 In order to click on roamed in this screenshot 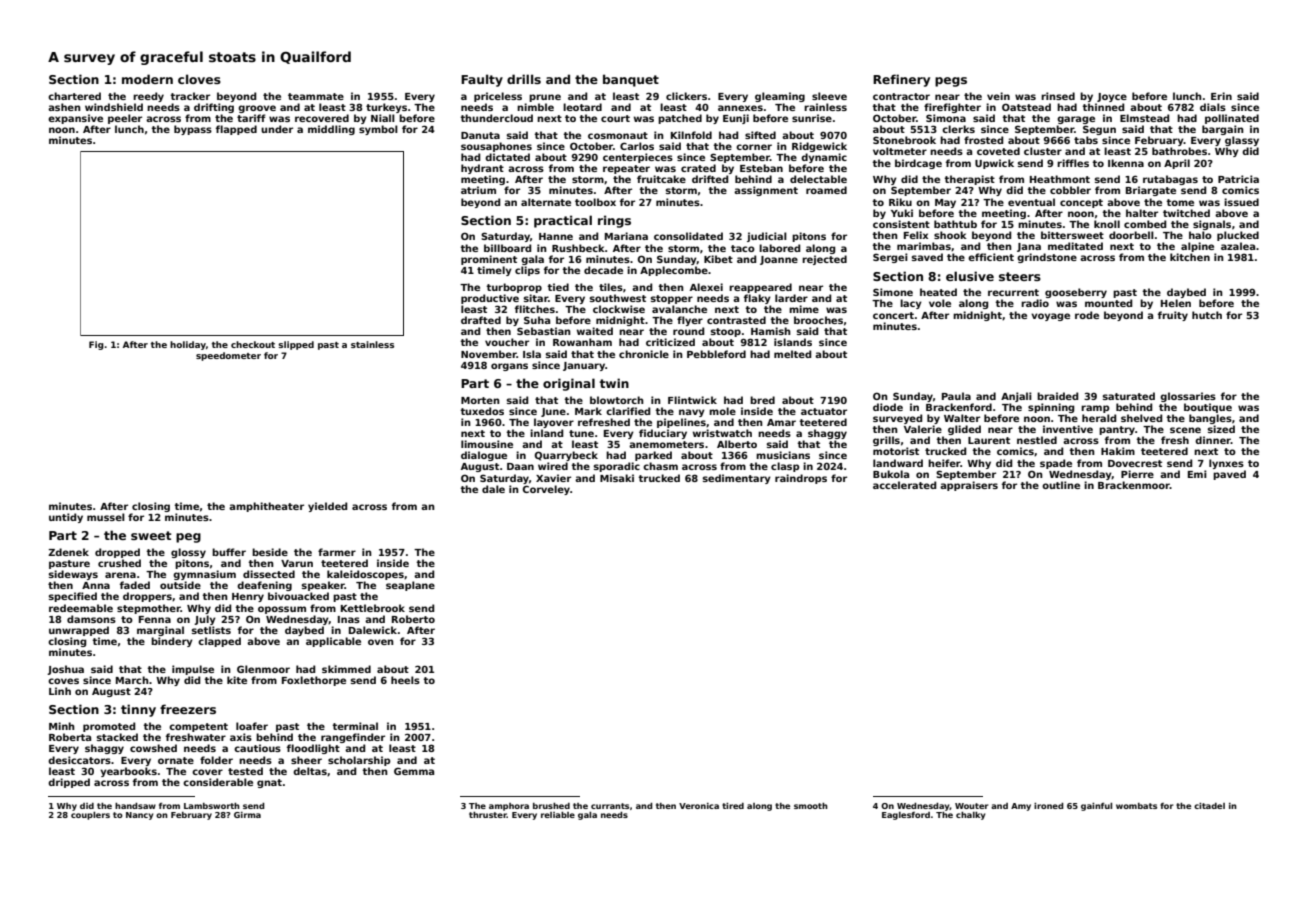, I will do `click(826, 190)`.
